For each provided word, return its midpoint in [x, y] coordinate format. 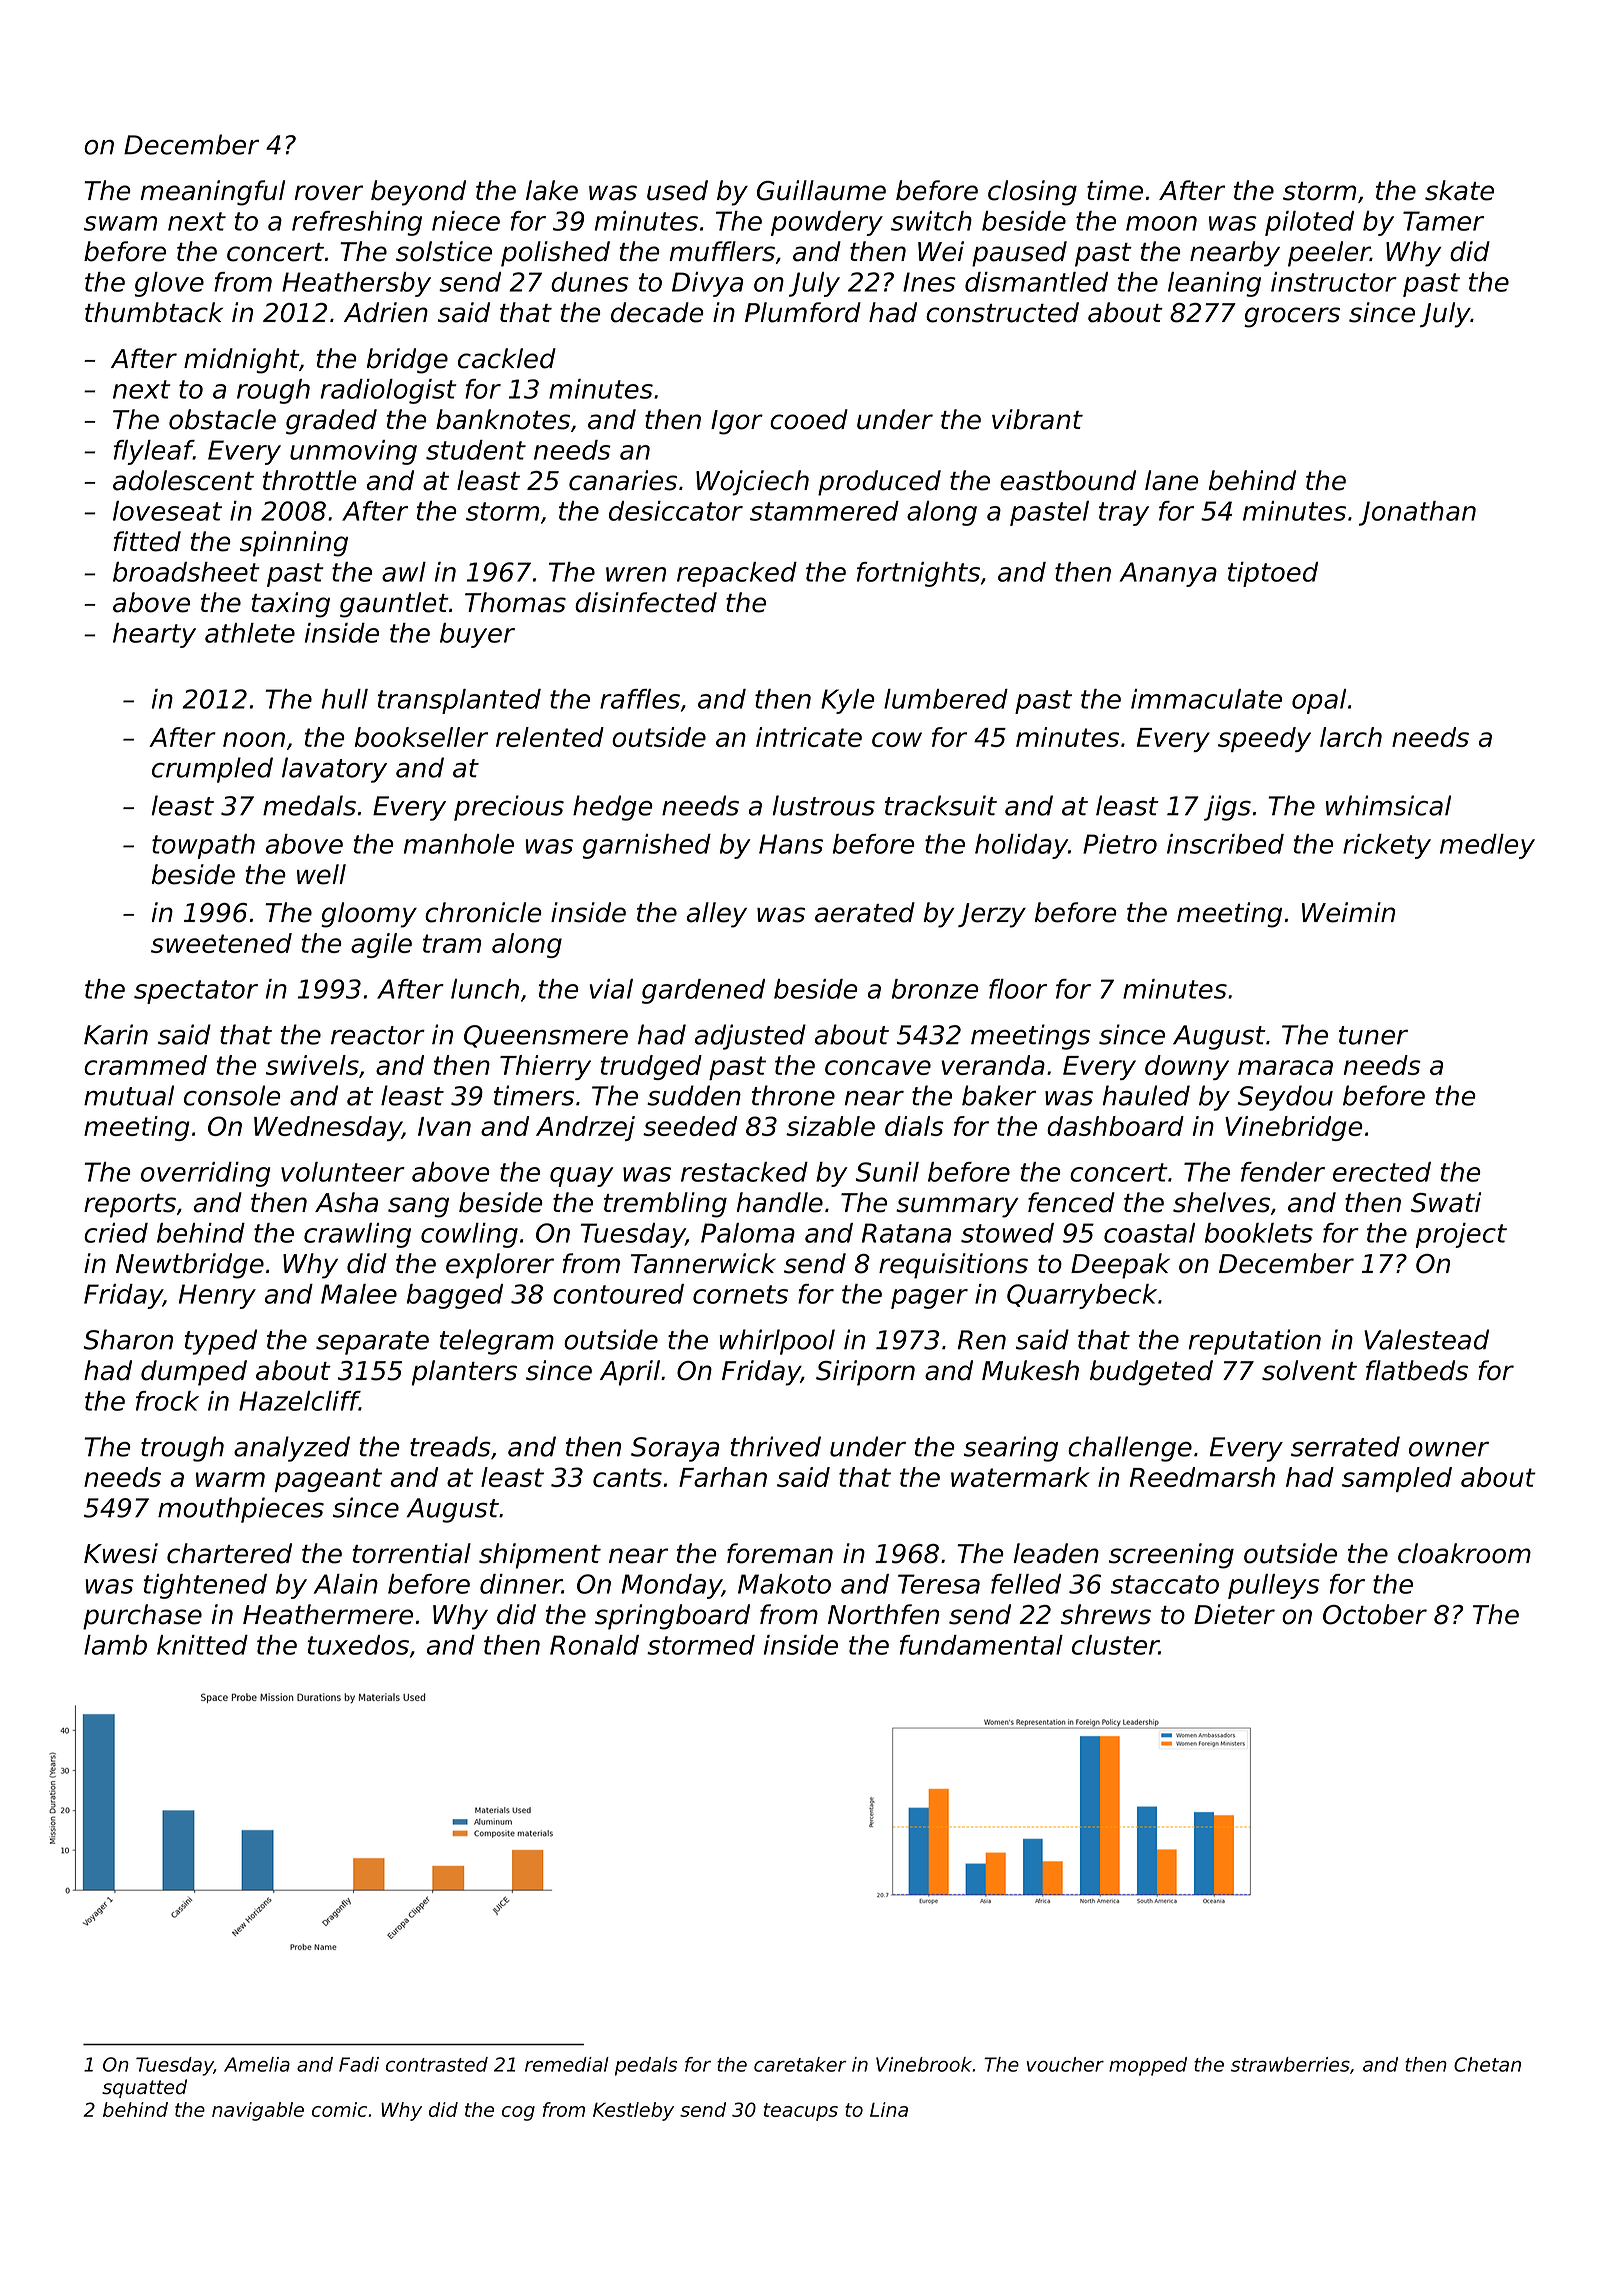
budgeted [1151, 1373]
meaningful [213, 193]
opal [1319, 701]
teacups [801, 2112]
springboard [672, 1617]
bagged [455, 1296]
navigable [258, 2111]
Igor [737, 422]
